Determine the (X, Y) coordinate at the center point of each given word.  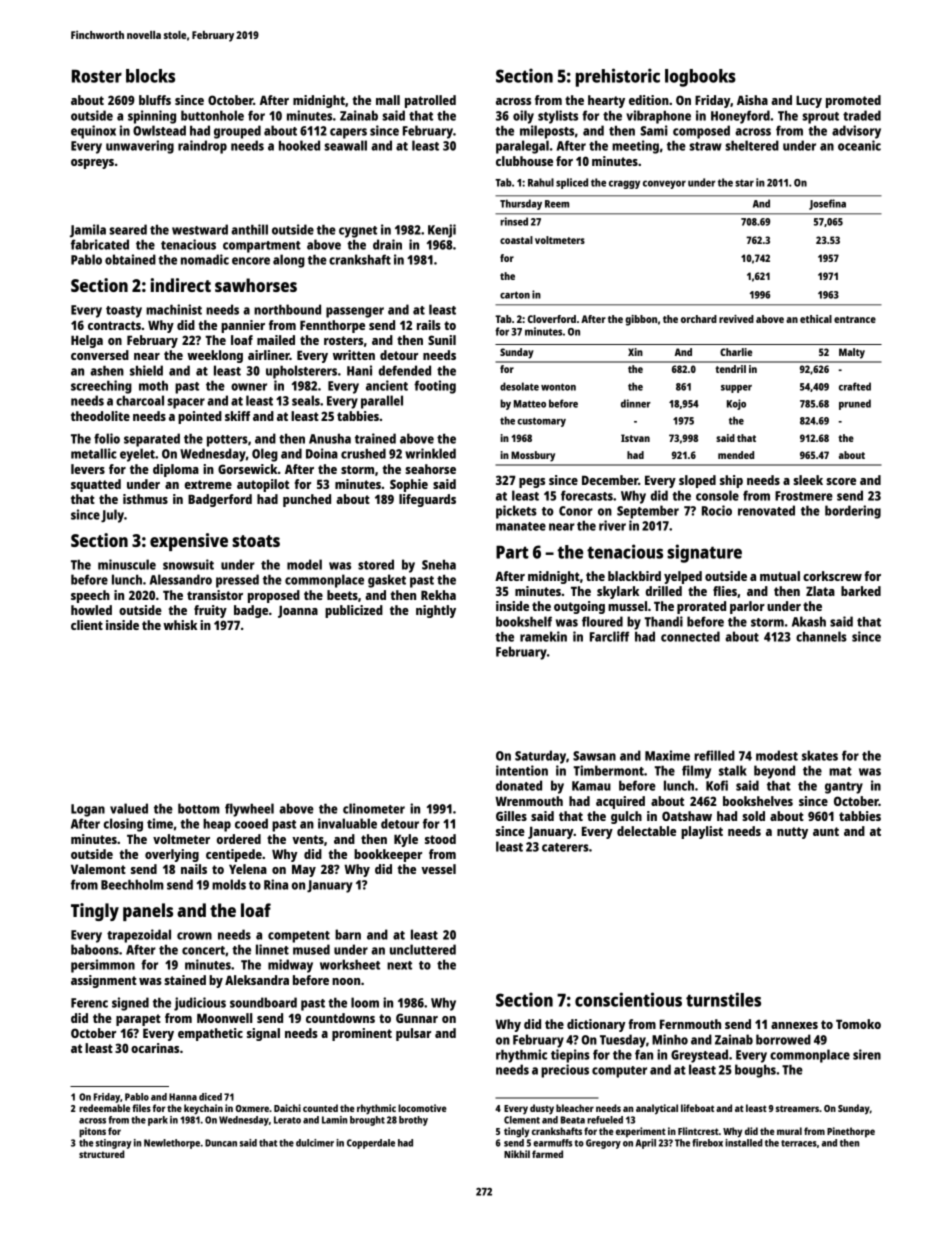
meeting (635, 147)
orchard (699, 319)
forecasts (587, 495)
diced (210, 1097)
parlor (747, 607)
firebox (707, 1143)
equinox (93, 132)
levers (88, 469)
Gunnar (417, 1018)
